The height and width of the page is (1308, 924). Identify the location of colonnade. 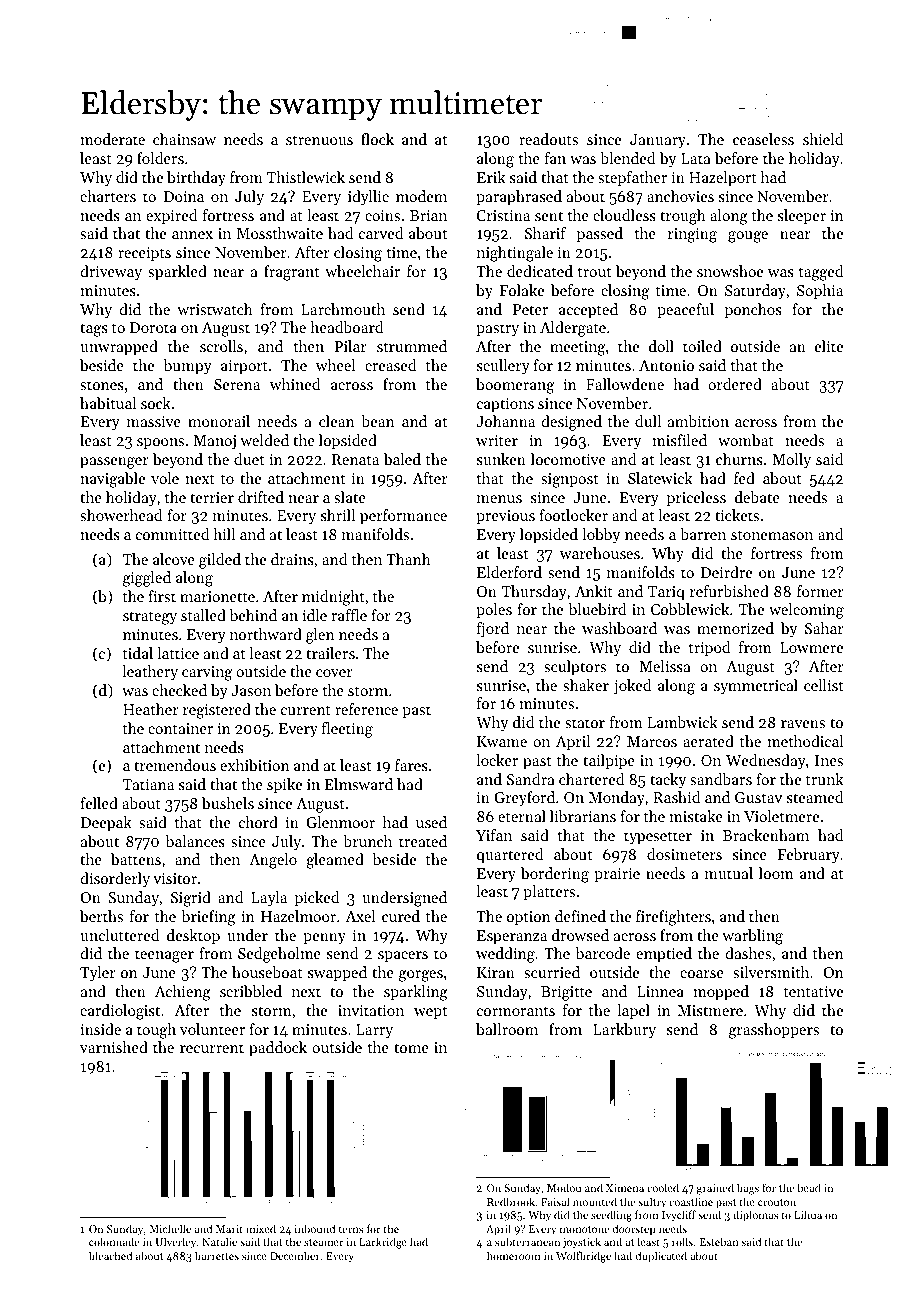
(114, 1241).
